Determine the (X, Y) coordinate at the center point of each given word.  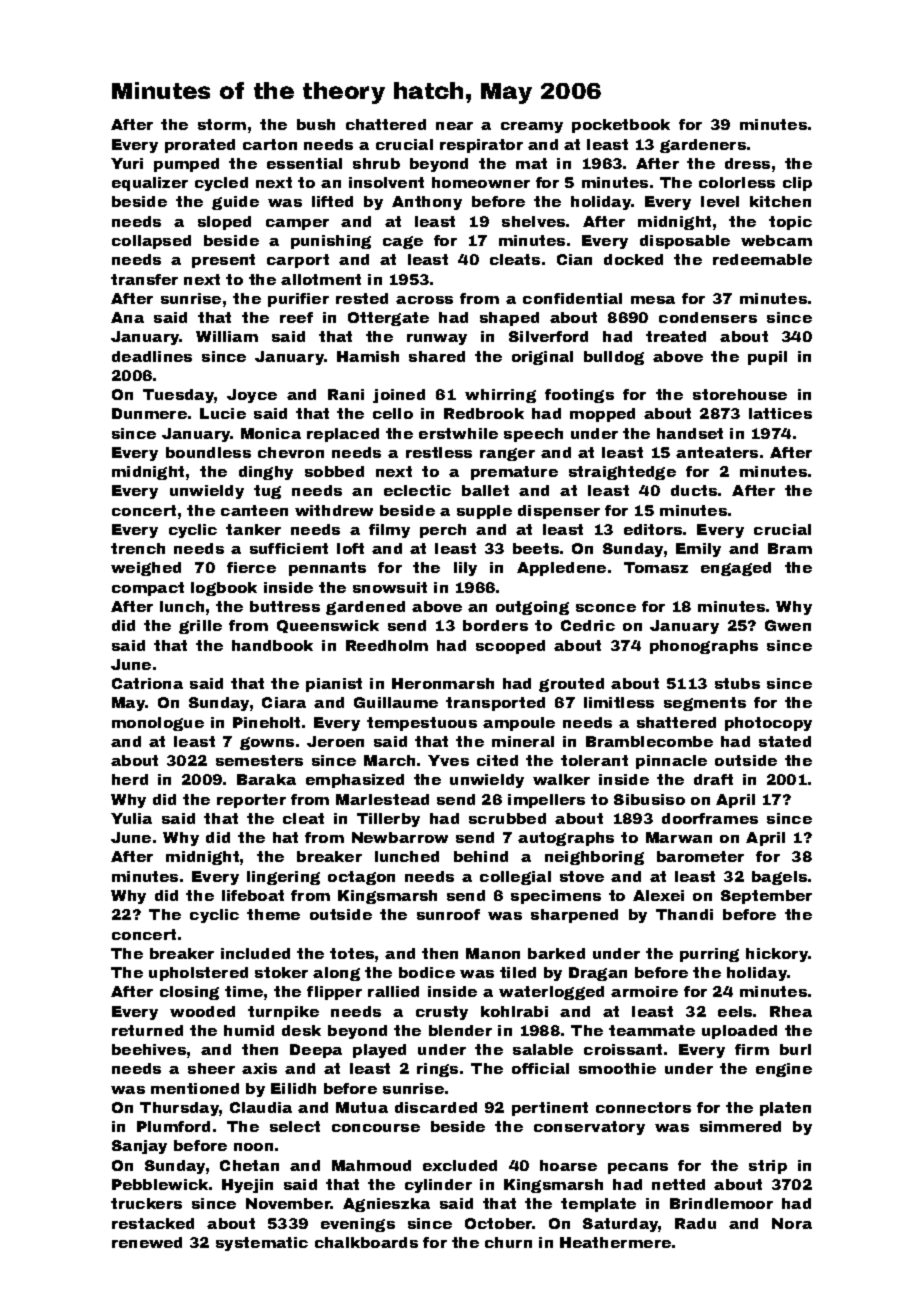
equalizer (150, 184)
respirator (481, 146)
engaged (736, 569)
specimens (556, 897)
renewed (147, 1242)
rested (362, 298)
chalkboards (366, 1242)
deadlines (152, 356)
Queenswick (328, 626)
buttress (285, 606)
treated (676, 336)
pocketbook (621, 126)
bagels (779, 878)
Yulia (131, 818)
